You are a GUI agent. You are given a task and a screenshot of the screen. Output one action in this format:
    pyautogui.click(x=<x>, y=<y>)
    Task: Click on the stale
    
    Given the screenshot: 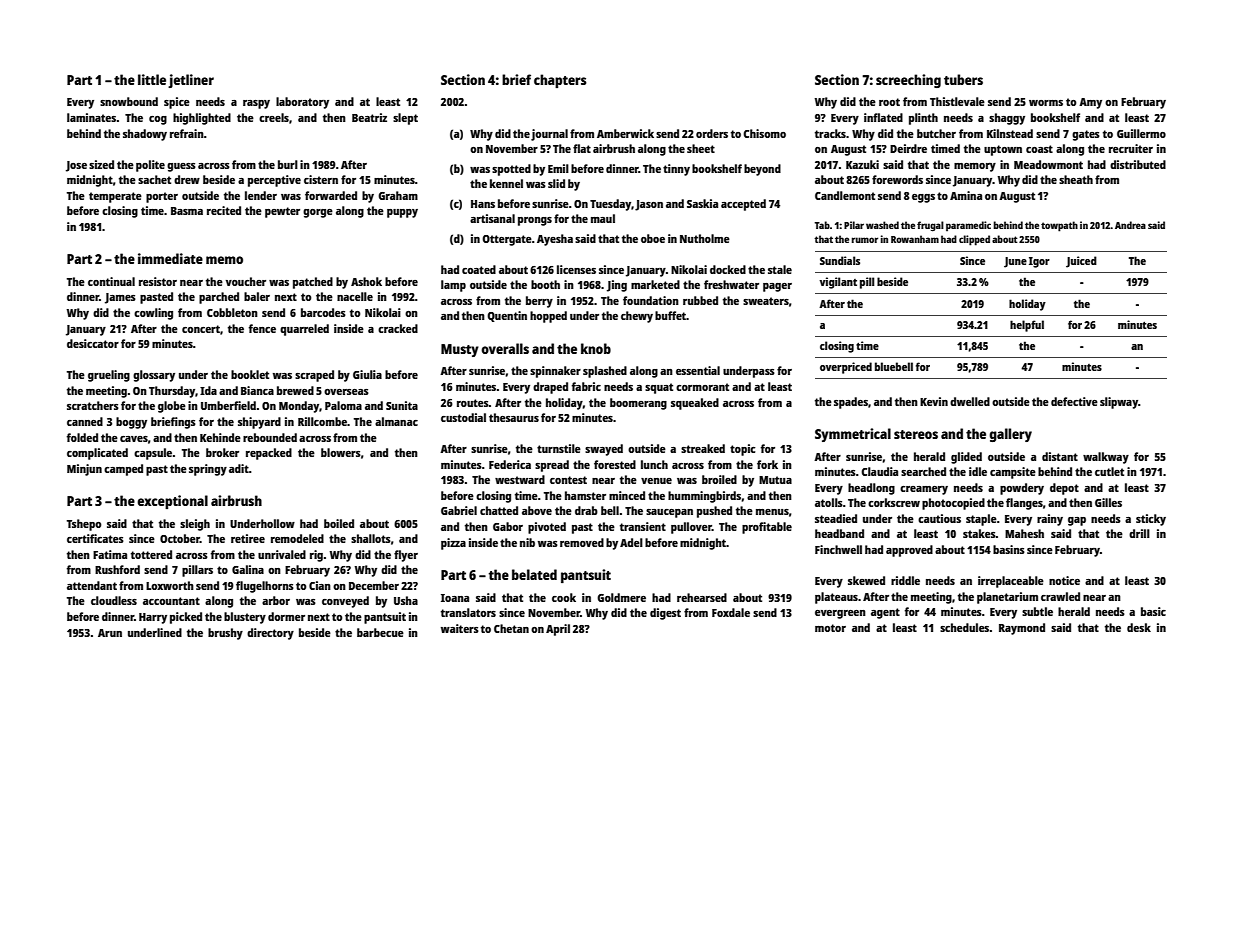 What is the action you would take?
    pyautogui.click(x=780, y=269)
